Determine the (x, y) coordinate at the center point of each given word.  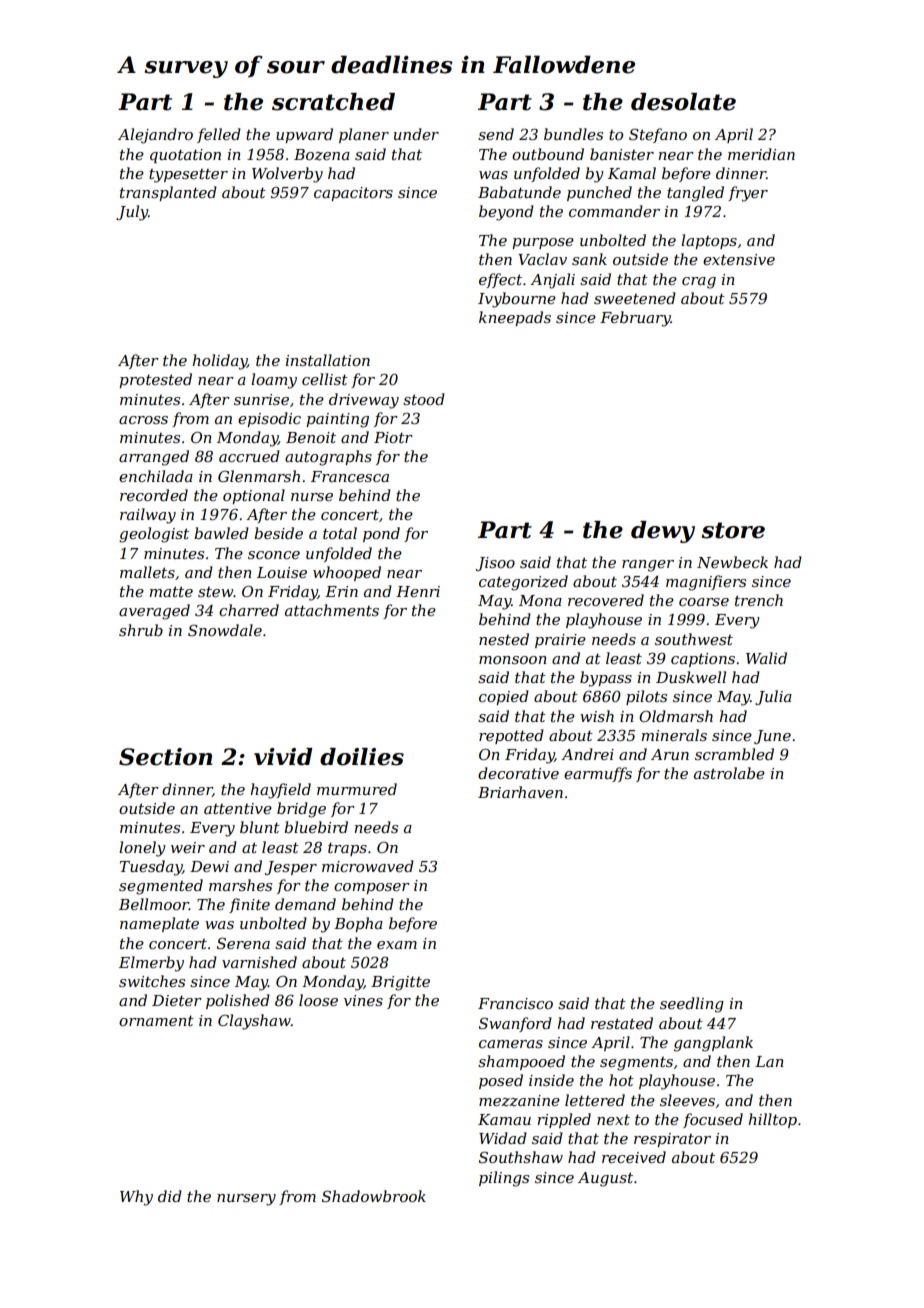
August (605, 1179)
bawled (221, 533)
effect (500, 280)
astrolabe (729, 773)
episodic (269, 419)
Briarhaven (520, 792)
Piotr (393, 437)
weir (188, 847)
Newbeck (732, 562)
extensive (739, 259)
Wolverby (287, 175)
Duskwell (691, 677)
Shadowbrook (374, 1196)
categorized (523, 583)
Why (136, 1198)
